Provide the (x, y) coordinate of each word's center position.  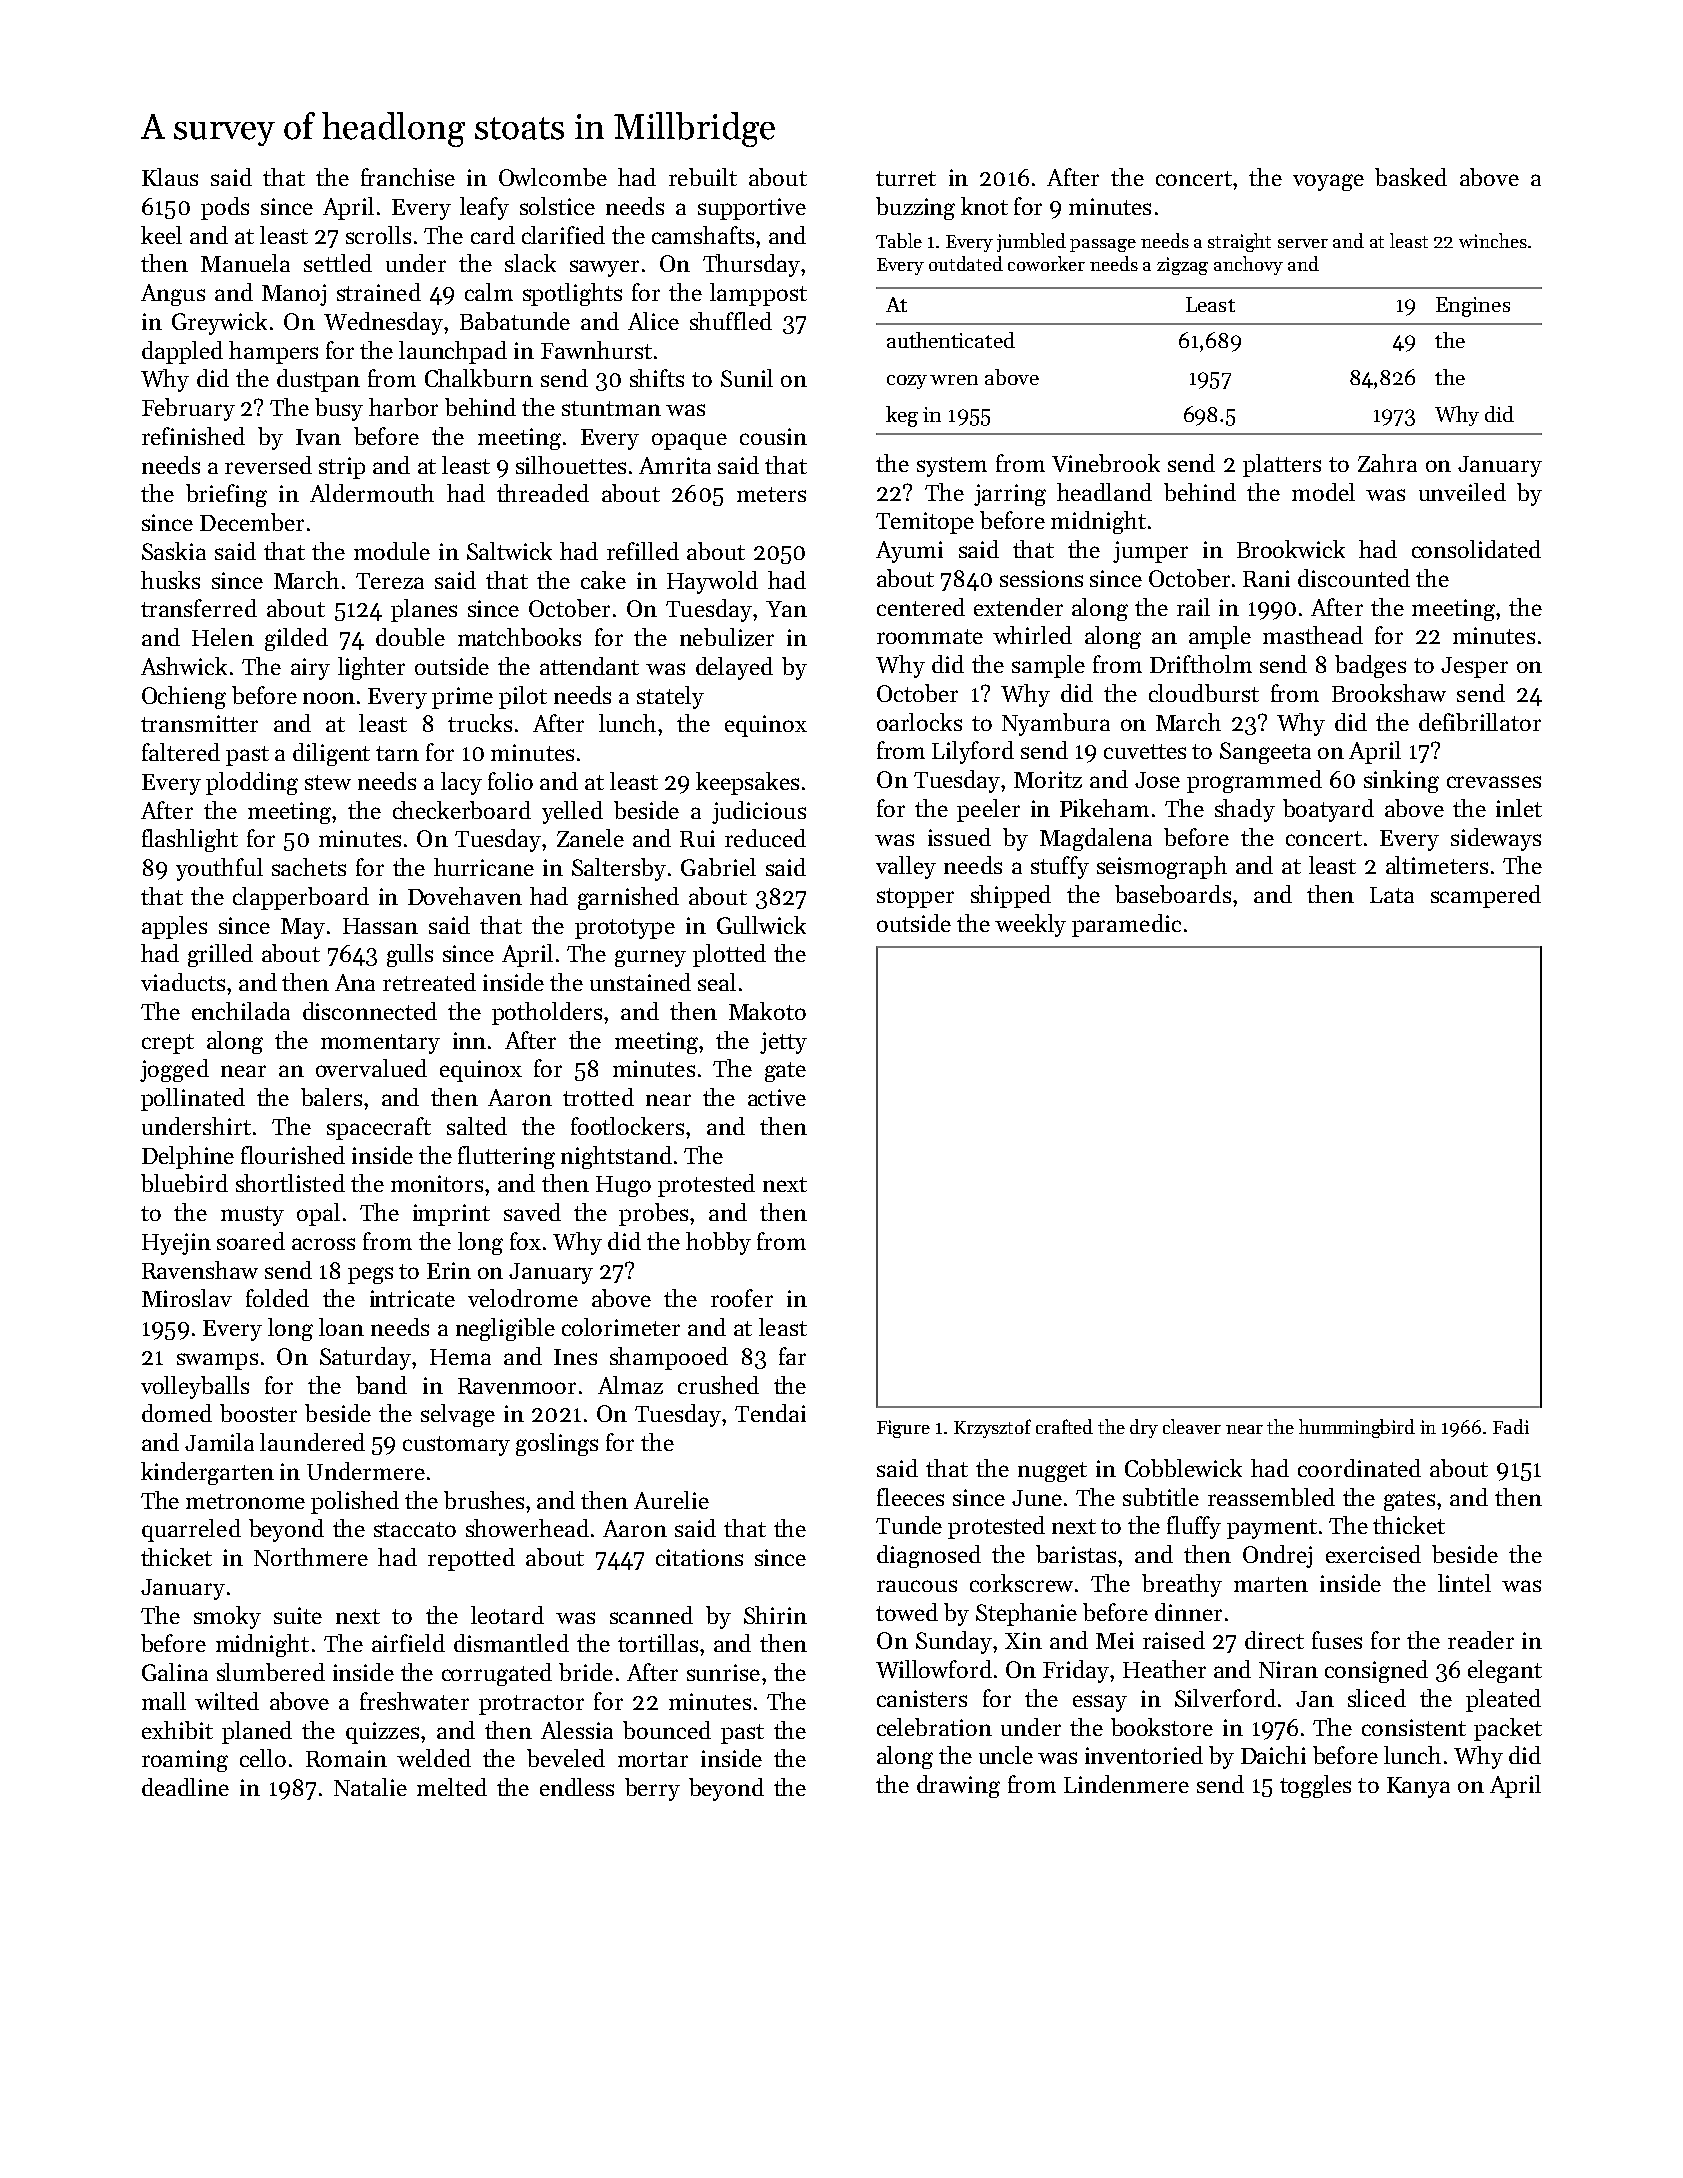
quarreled (191, 1530)
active (777, 1097)
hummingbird (1357, 1428)
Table (899, 240)
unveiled (1462, 492)
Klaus (170, 177)
